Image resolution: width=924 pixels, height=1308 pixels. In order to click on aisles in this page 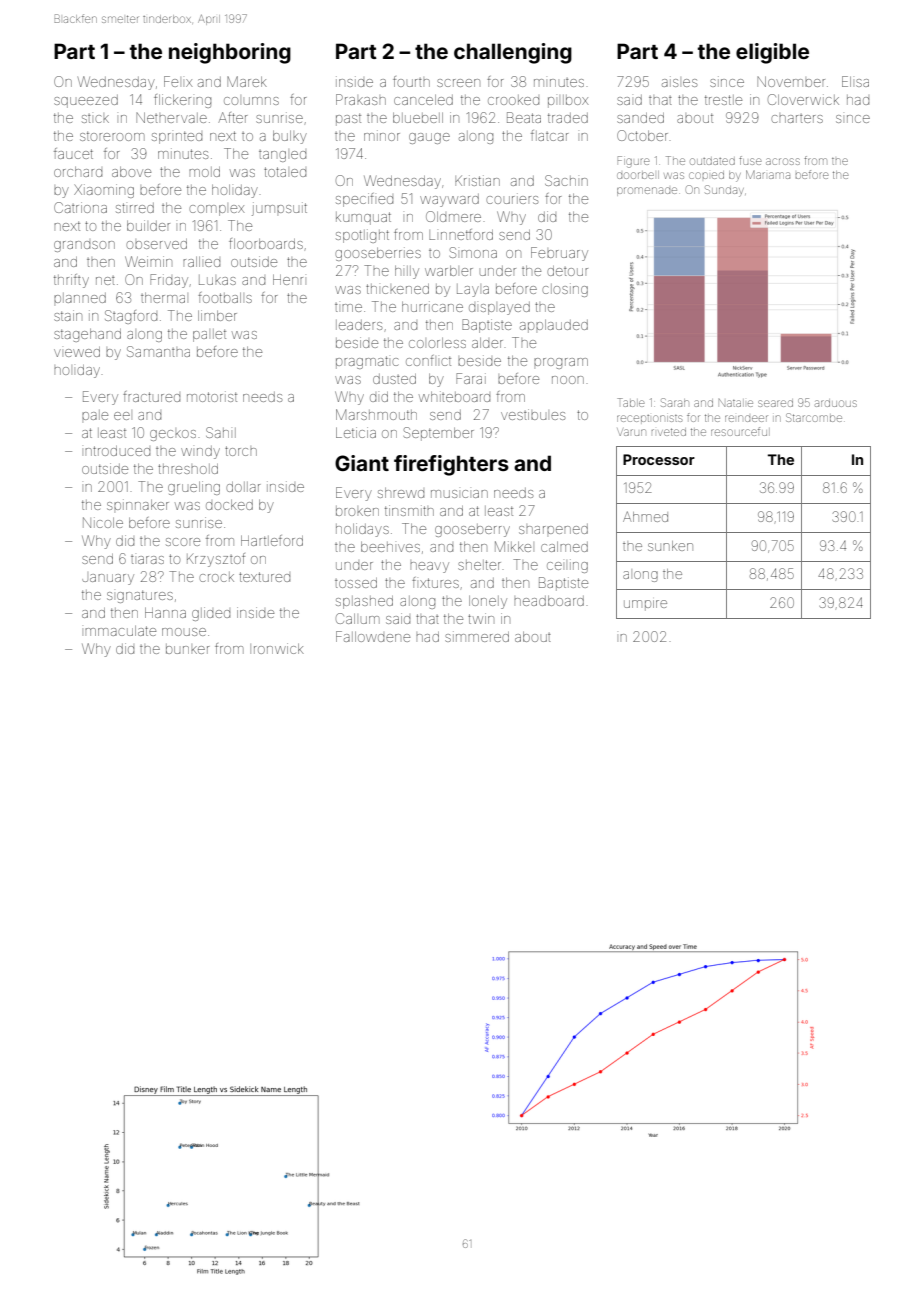, I will do `click(679, 81)`.
